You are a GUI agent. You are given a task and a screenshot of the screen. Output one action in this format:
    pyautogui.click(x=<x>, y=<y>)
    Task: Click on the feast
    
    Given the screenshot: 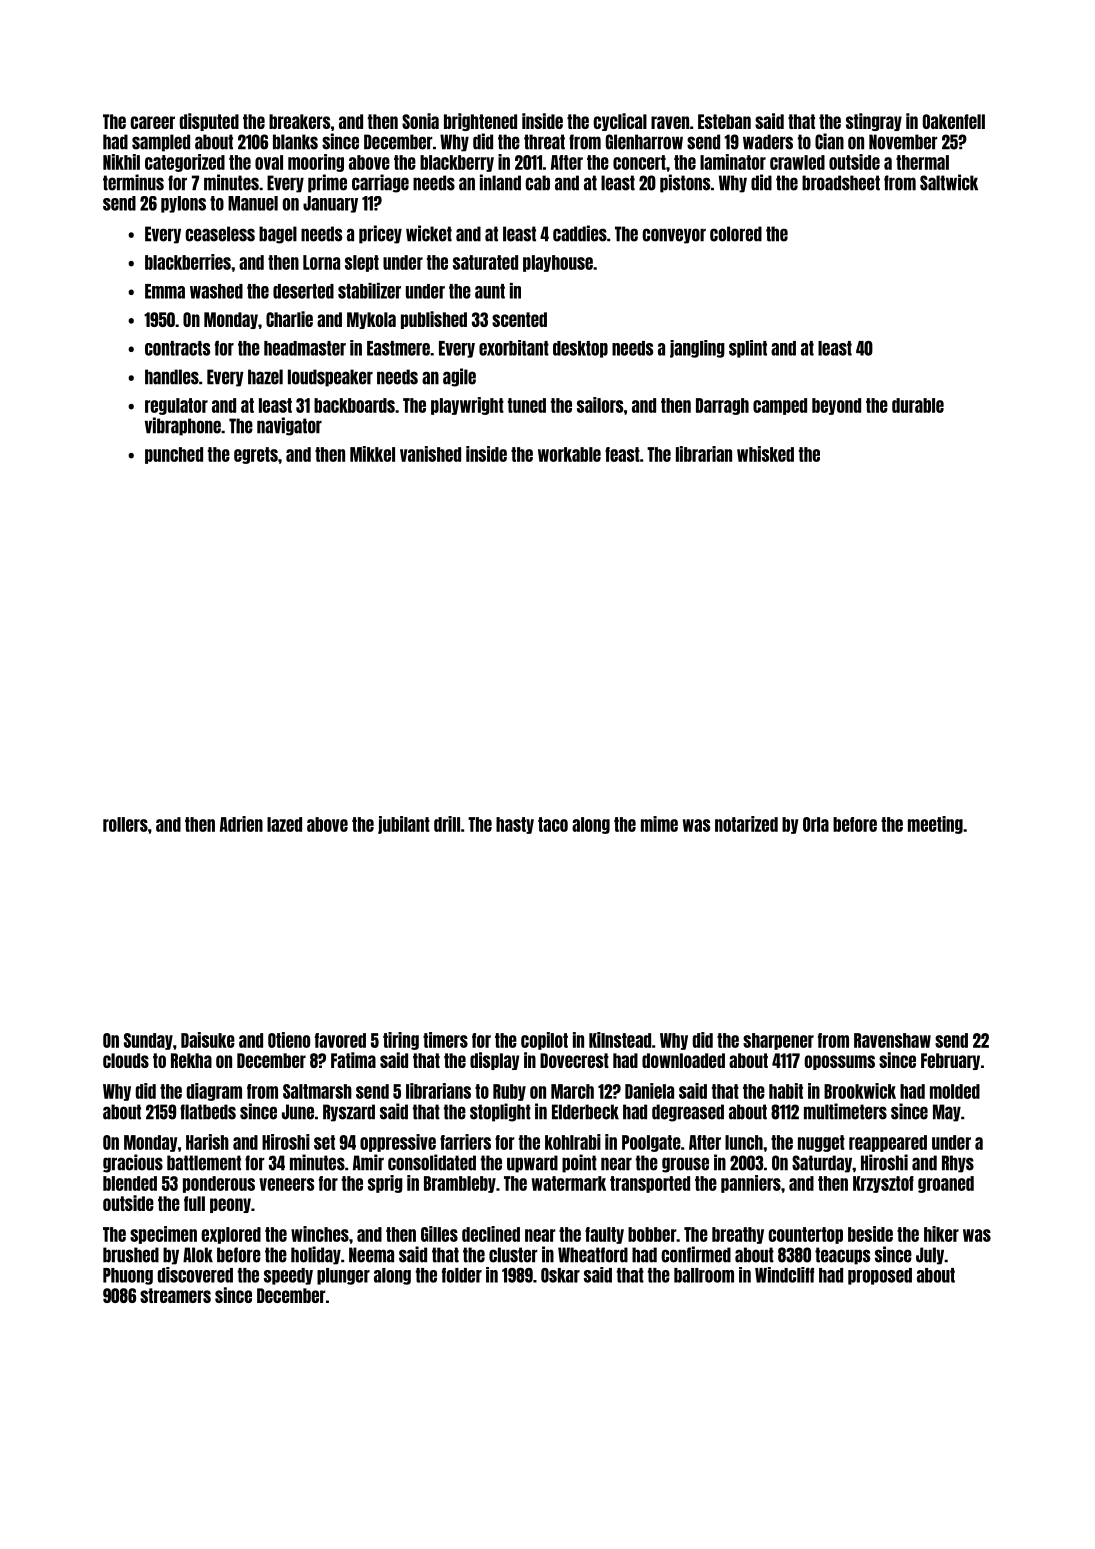 What is the action you would take?
    pyautogui.click(x=622, y=454)
